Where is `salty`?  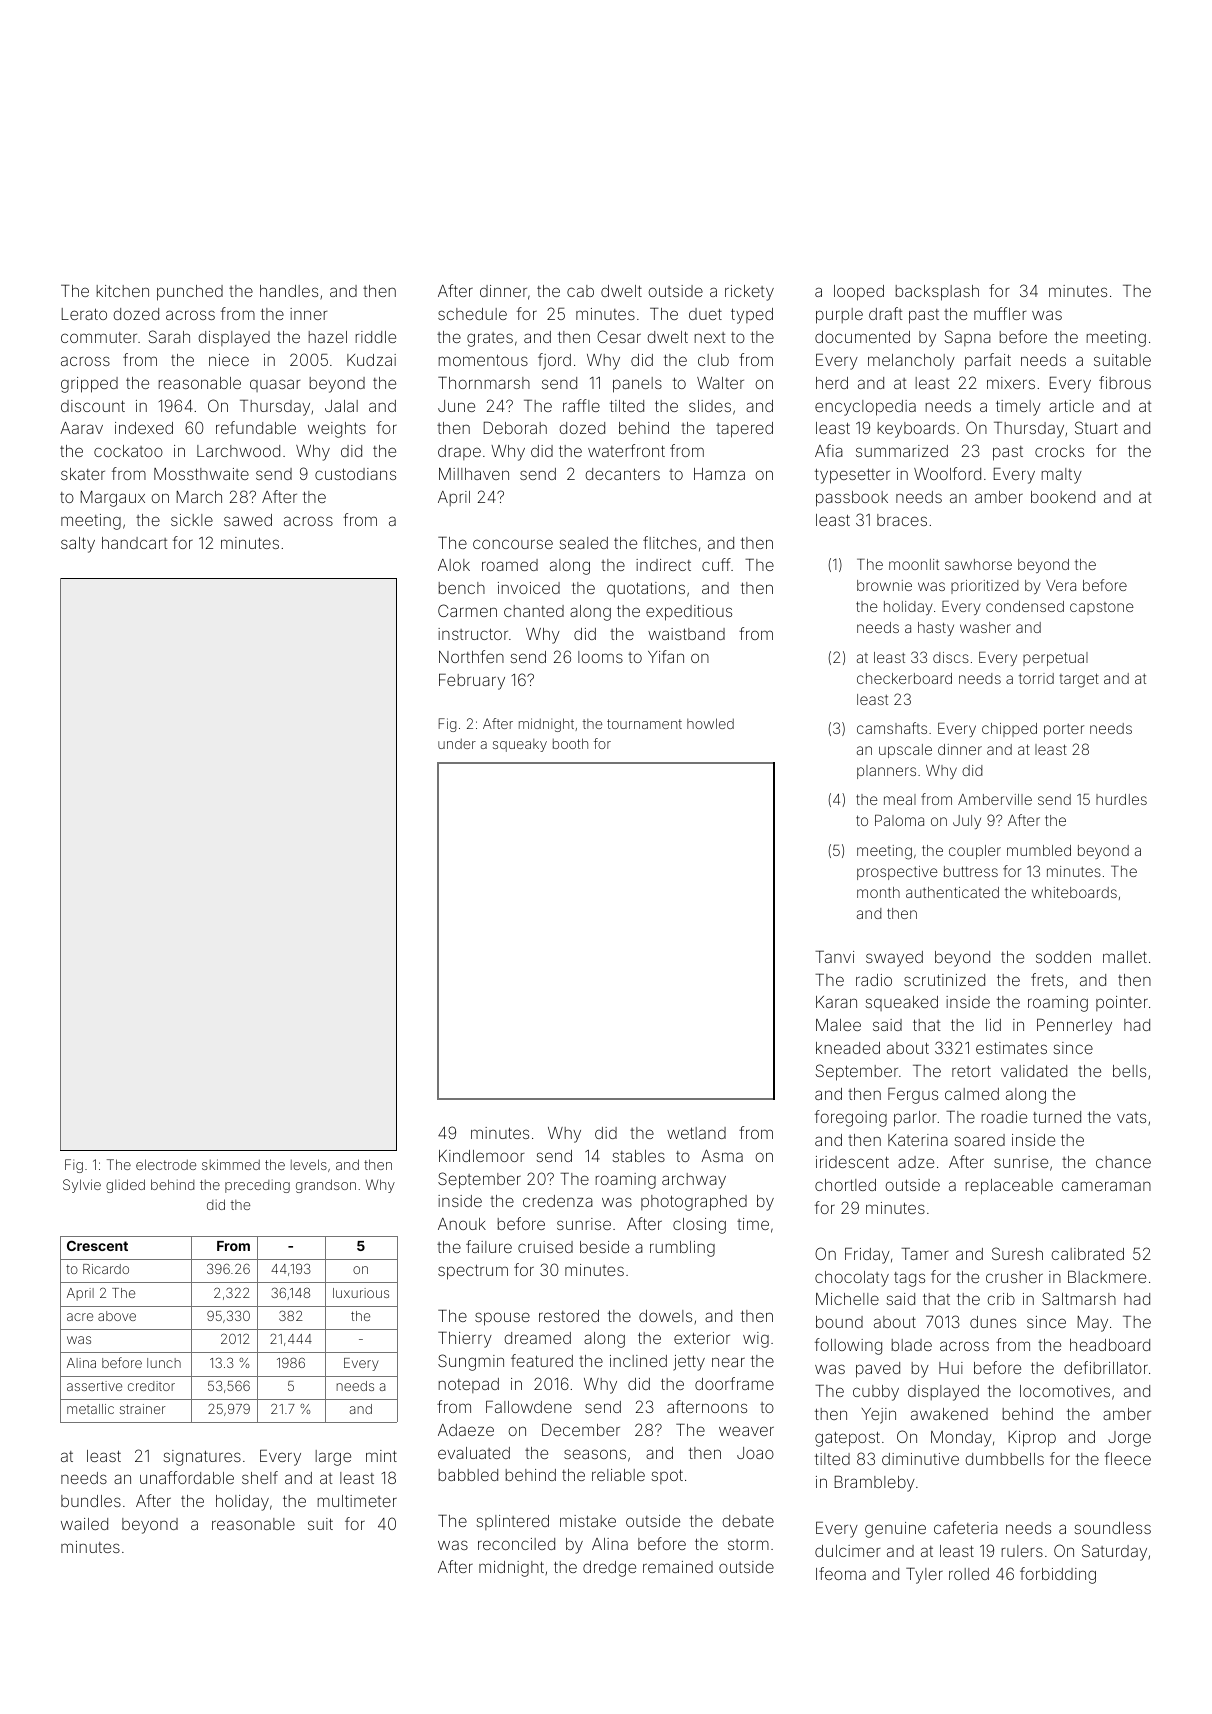
salty is located at coordinates (78, 545).
